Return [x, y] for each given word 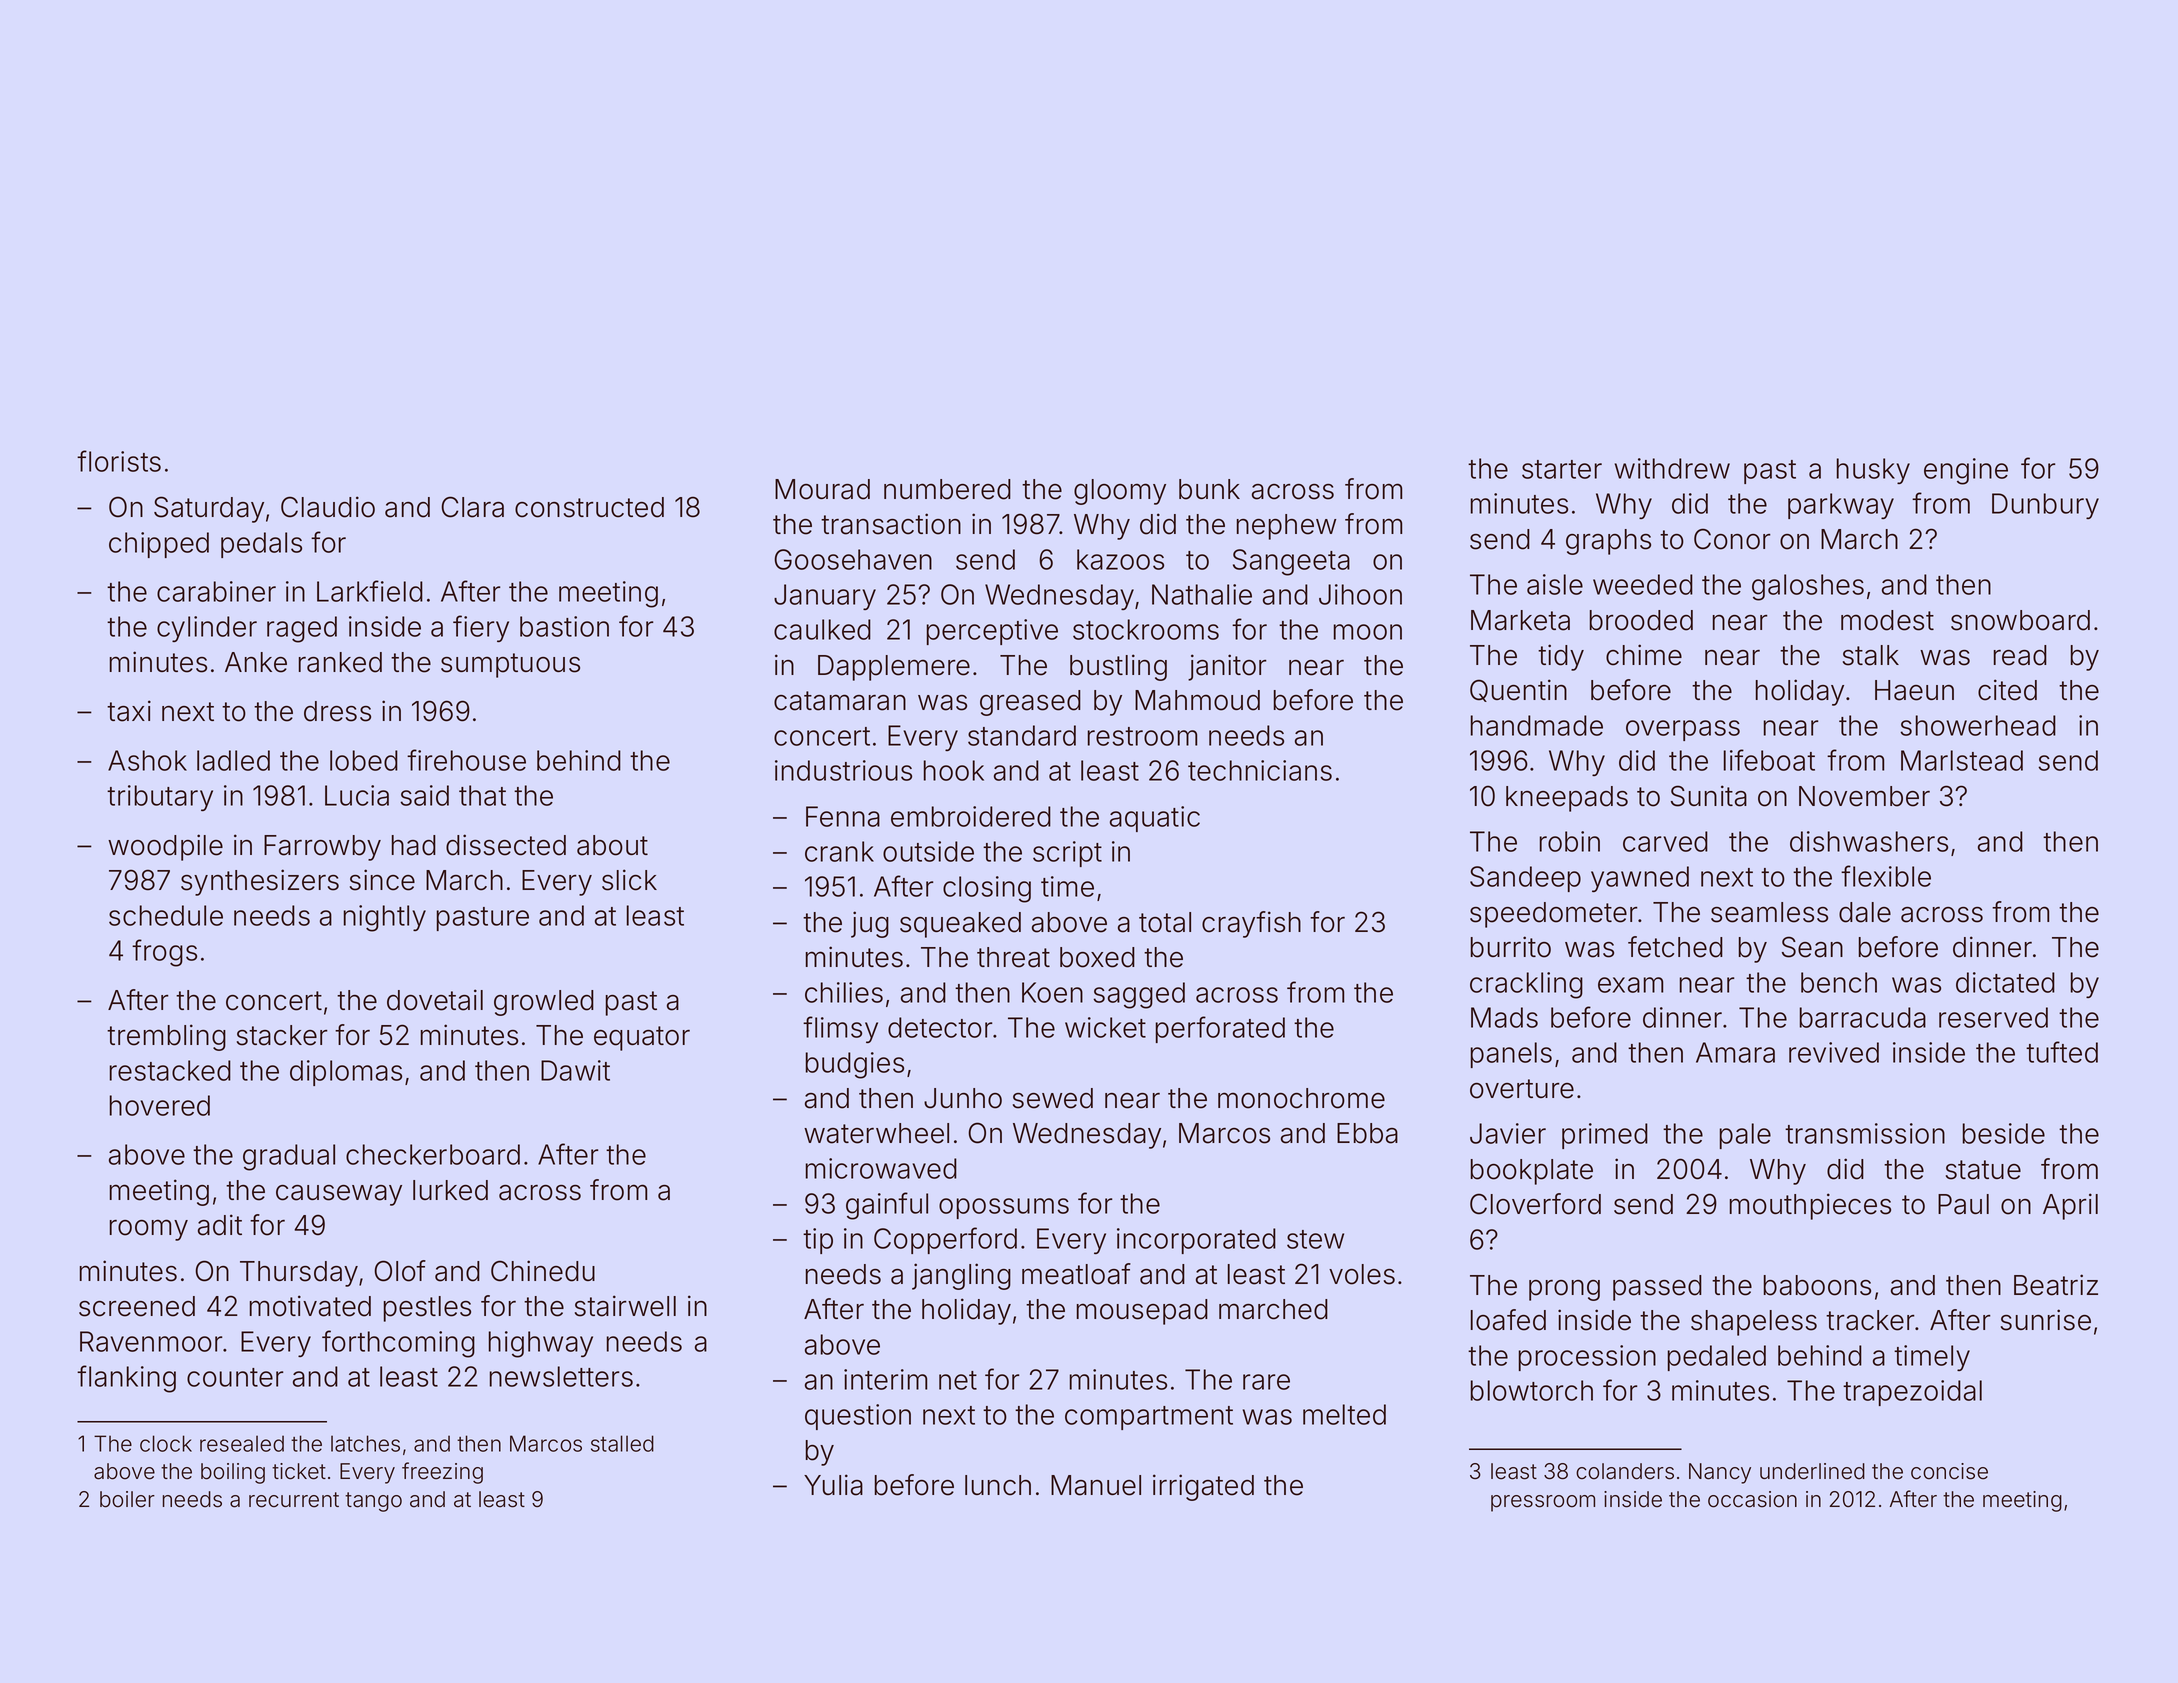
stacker [282, 1035]
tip [818, 1241]
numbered [947, 489]
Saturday [209, 509]
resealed [242, 1443]
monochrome [1301, 1098]
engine [1966, 471]
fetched [1675, 947]
